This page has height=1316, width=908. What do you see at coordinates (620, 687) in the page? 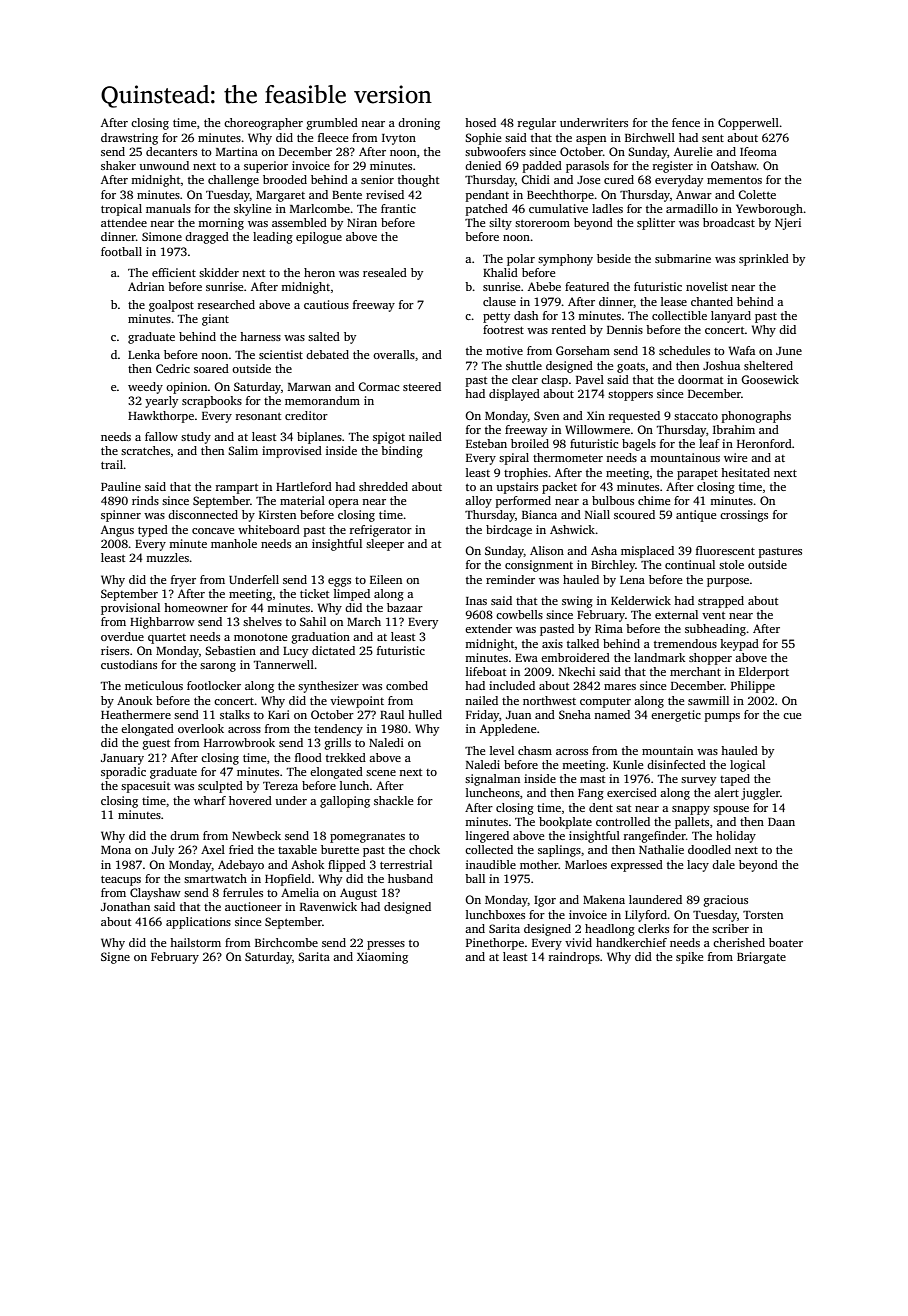
I see `mares` at bounding box center [620, 687].
